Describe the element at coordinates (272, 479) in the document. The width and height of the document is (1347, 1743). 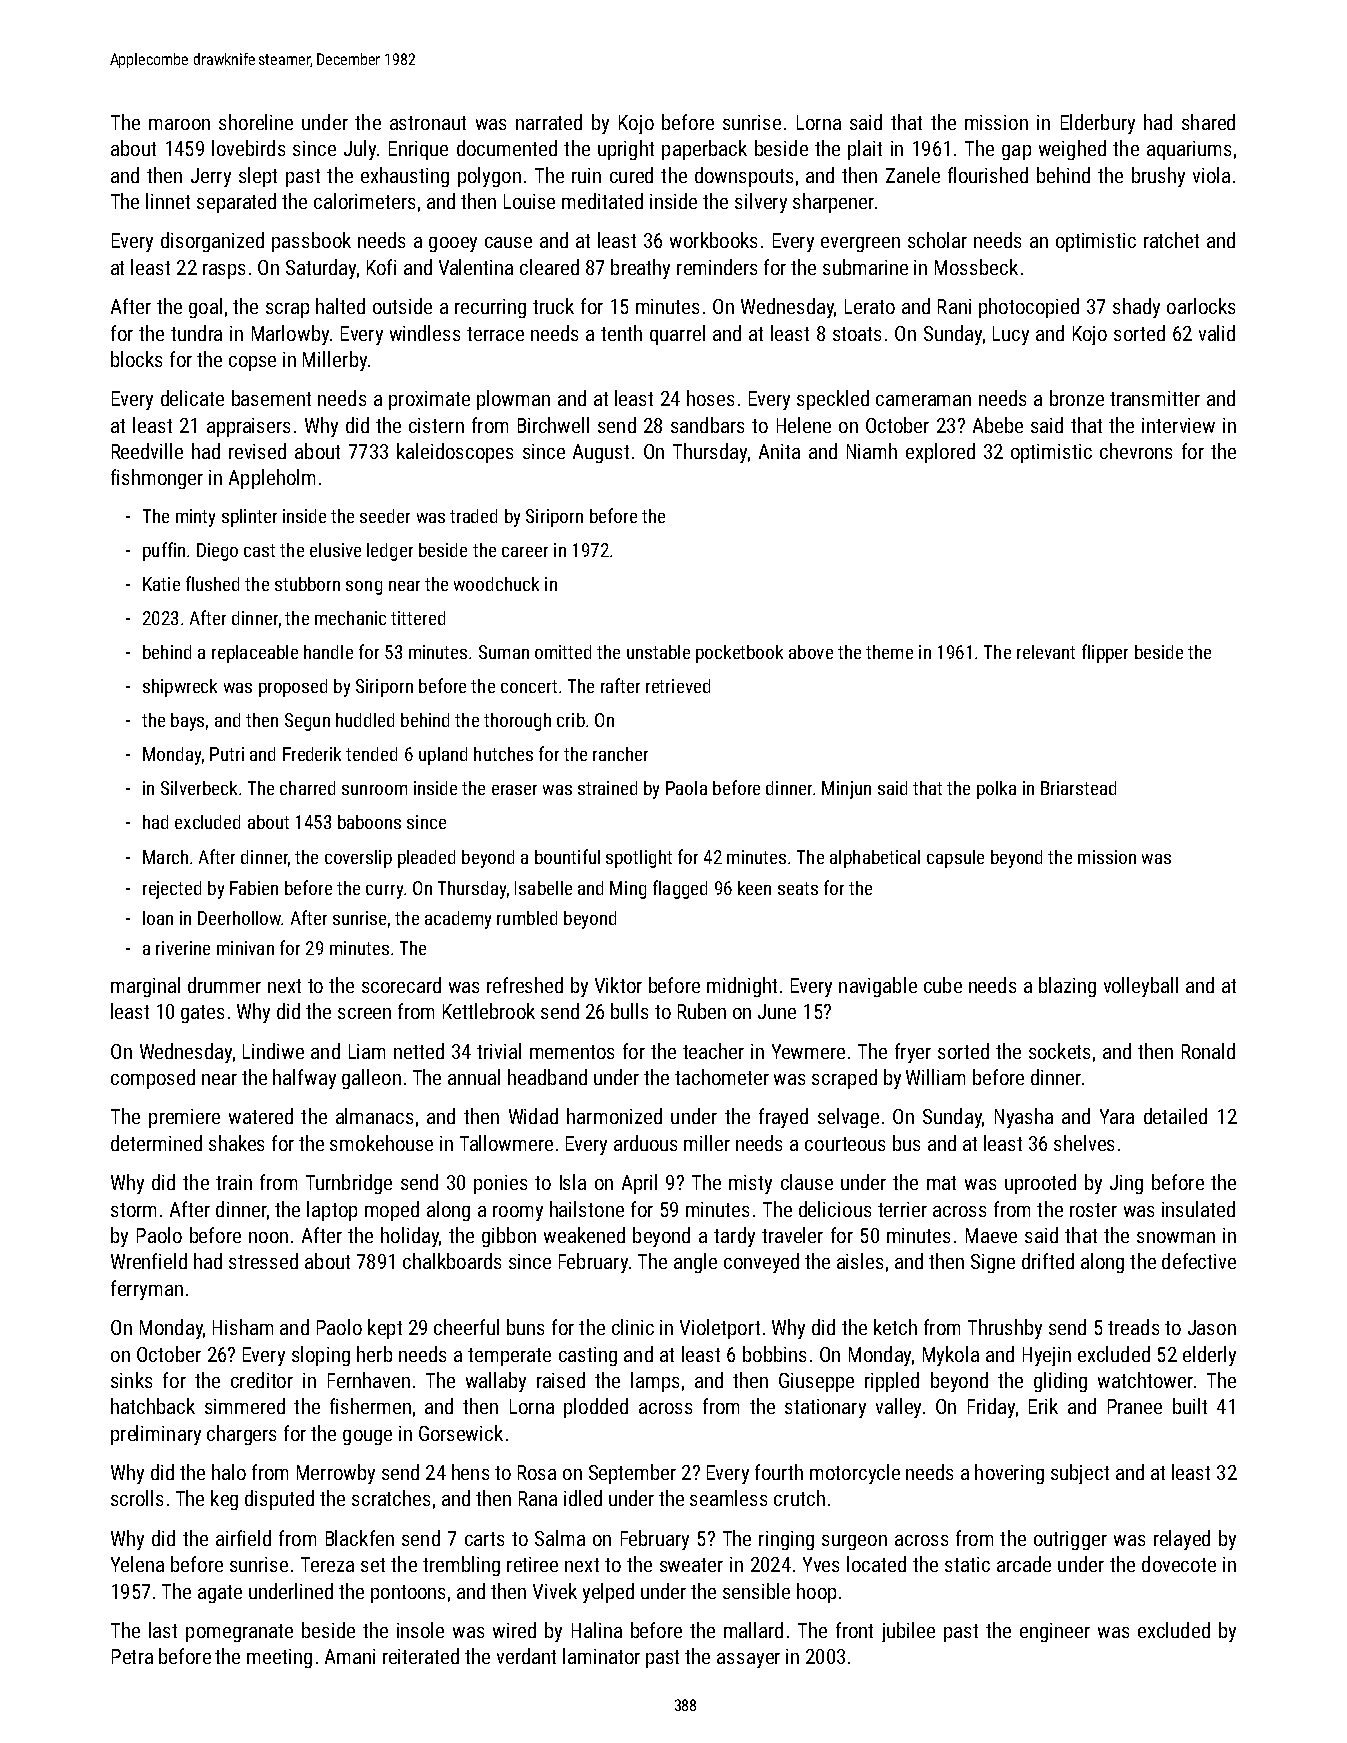
I see `Appleholm` at that location.
